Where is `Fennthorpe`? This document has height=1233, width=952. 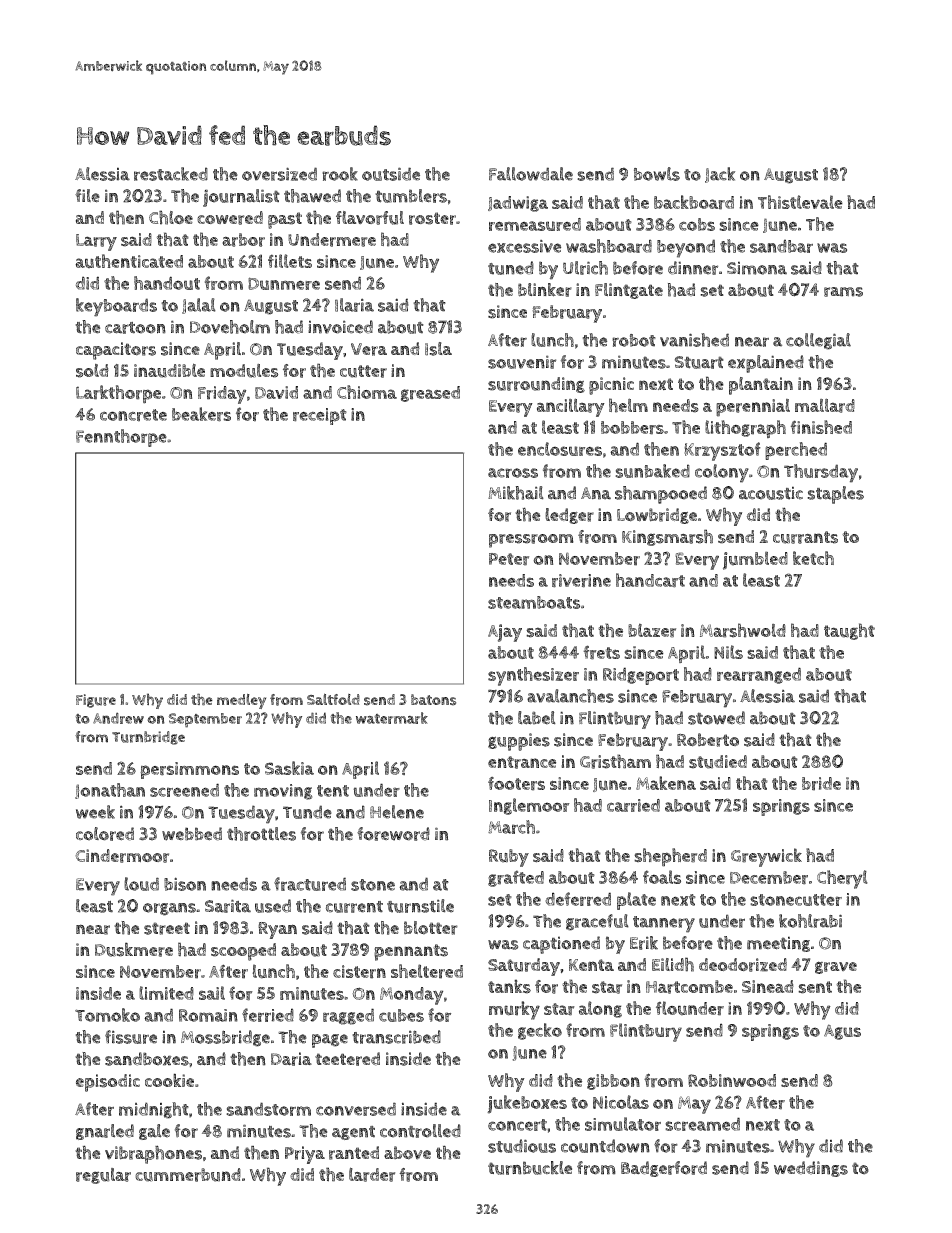 Fennthorpe is located at coordinates (121, 438).
